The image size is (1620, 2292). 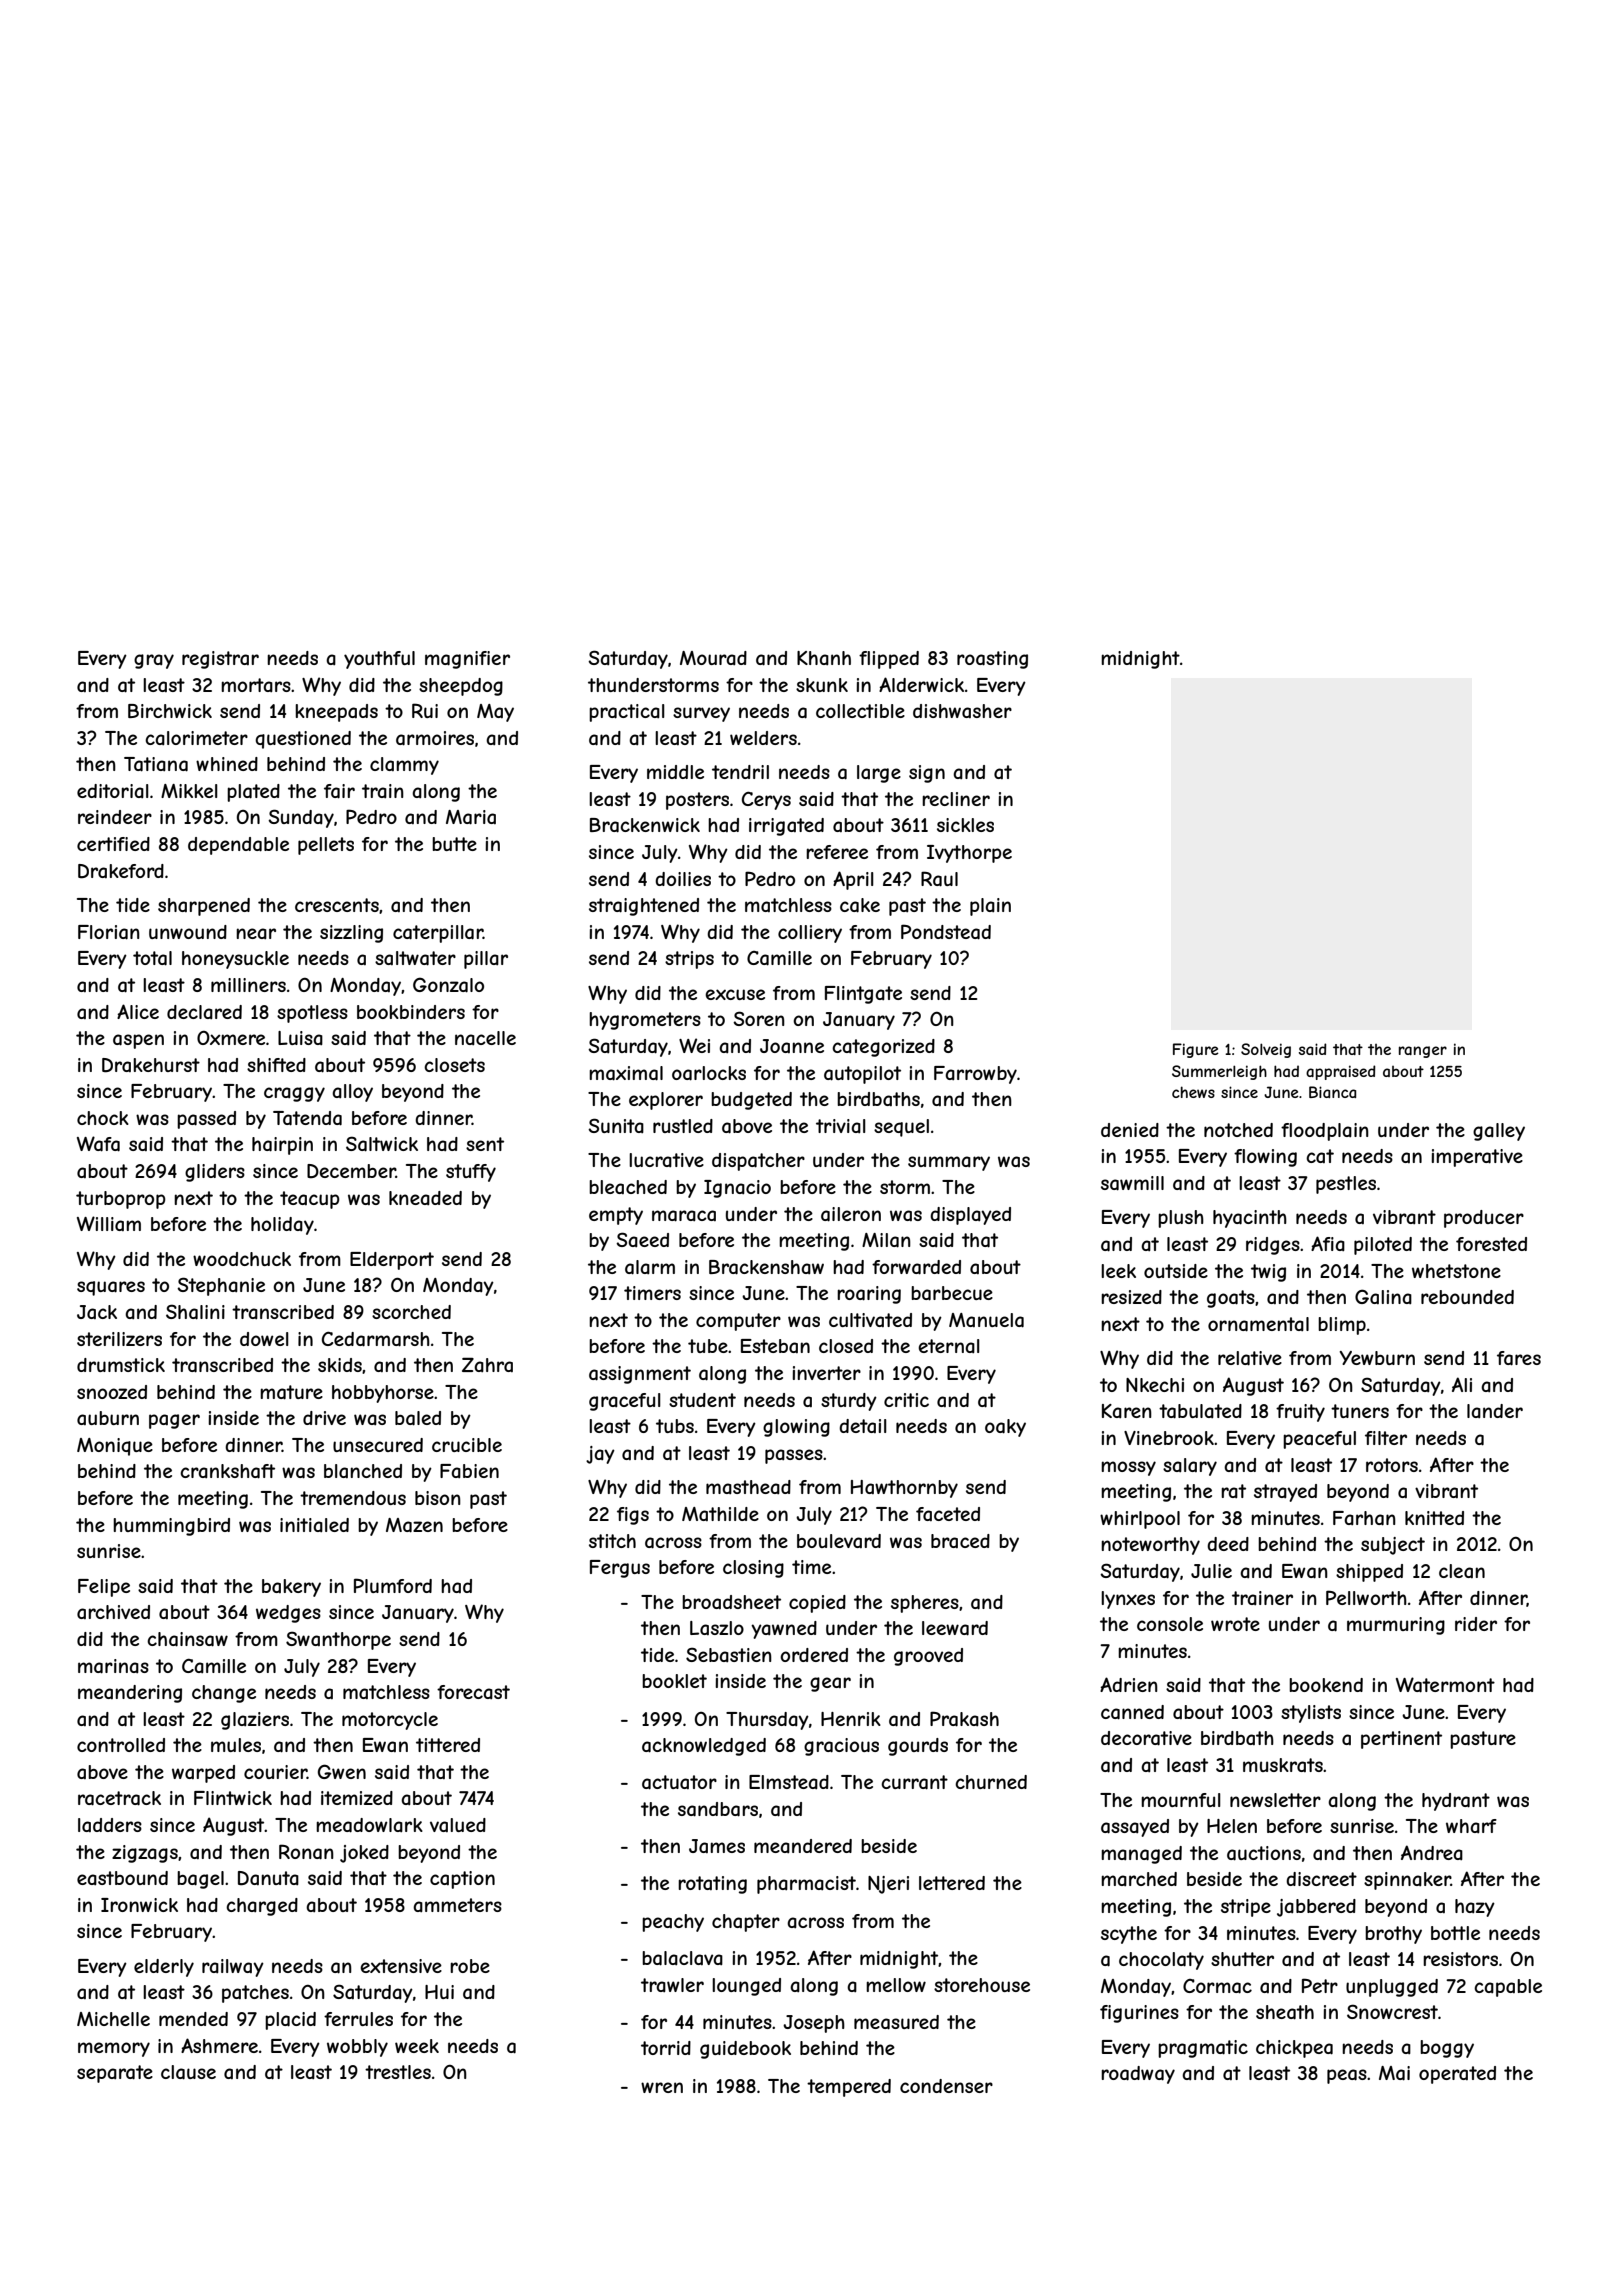 What do you see at coordinates (154, 661) in the screenshot?
I see `gray` at bounding box center [154, 661].
